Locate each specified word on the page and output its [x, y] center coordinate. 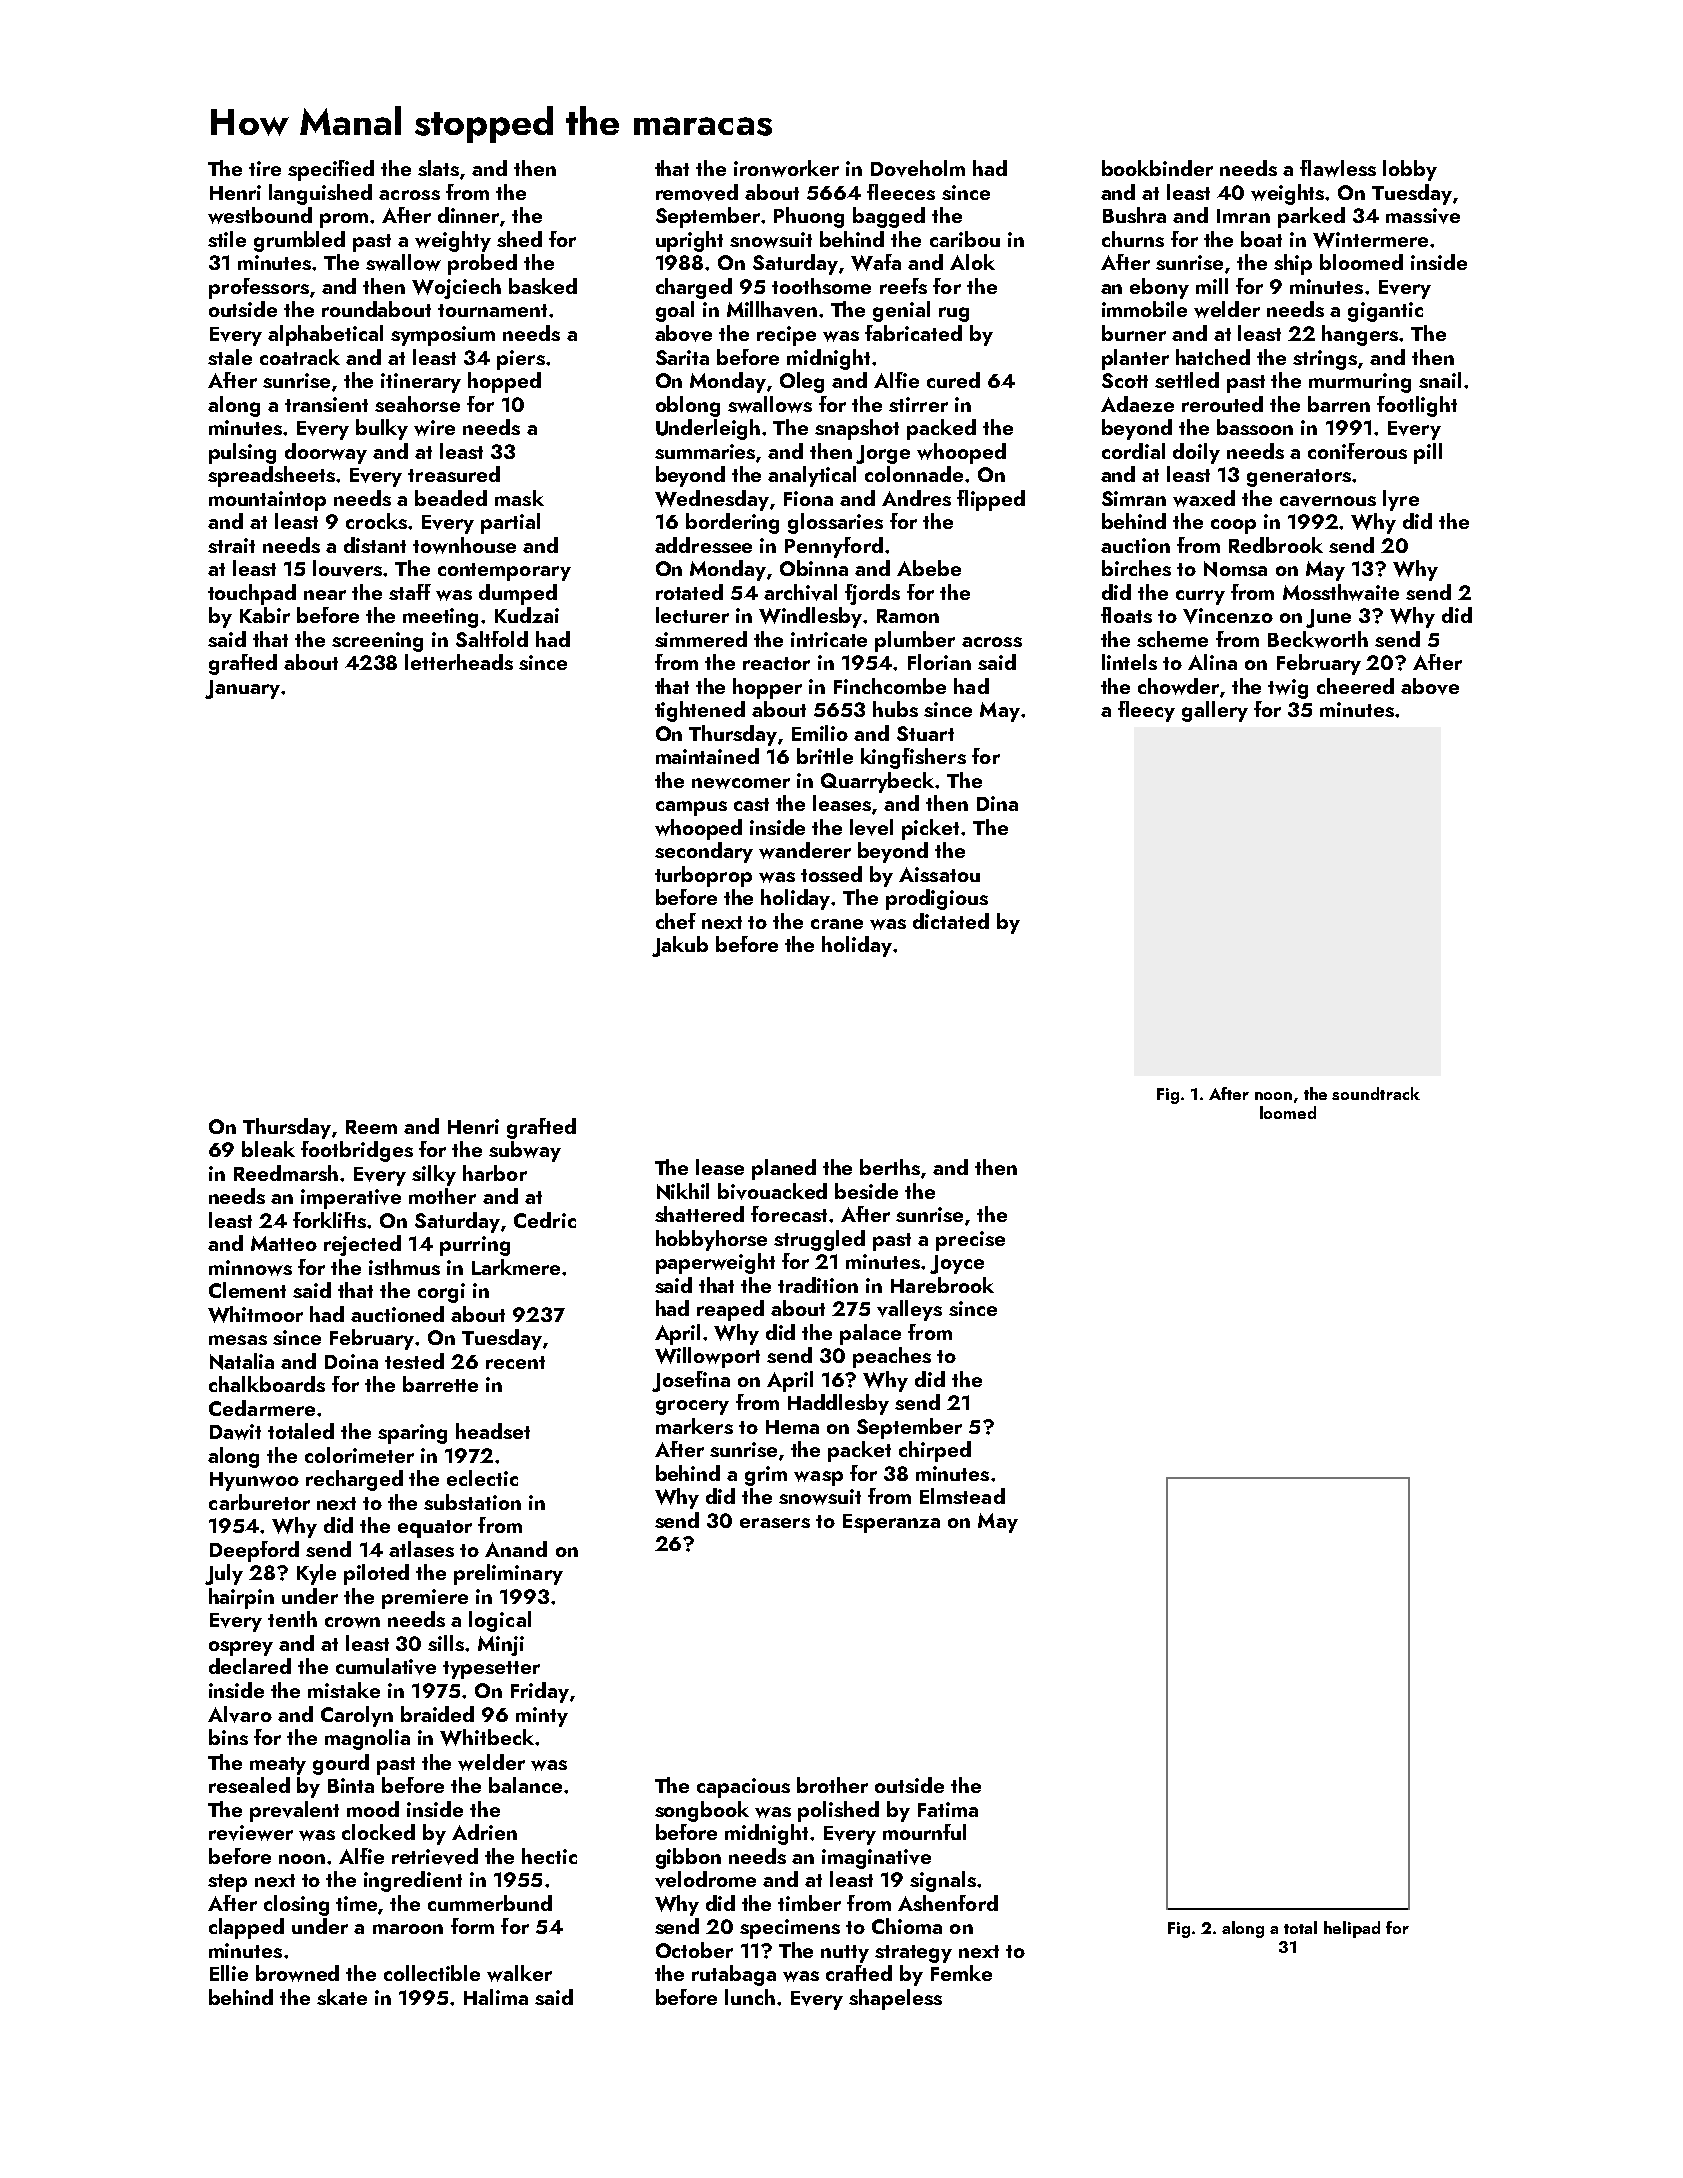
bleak [268, 1149]
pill [1428, 453]
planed [784, 1169]
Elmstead [962, 1496]
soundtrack [1376, 1093]
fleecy [1146, 711]
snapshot [857, 429]
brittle [825, 756]
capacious [743, 1788]
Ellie [229, 1973]
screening [377, 642]
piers [521, 360]
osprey [241, 1648]
